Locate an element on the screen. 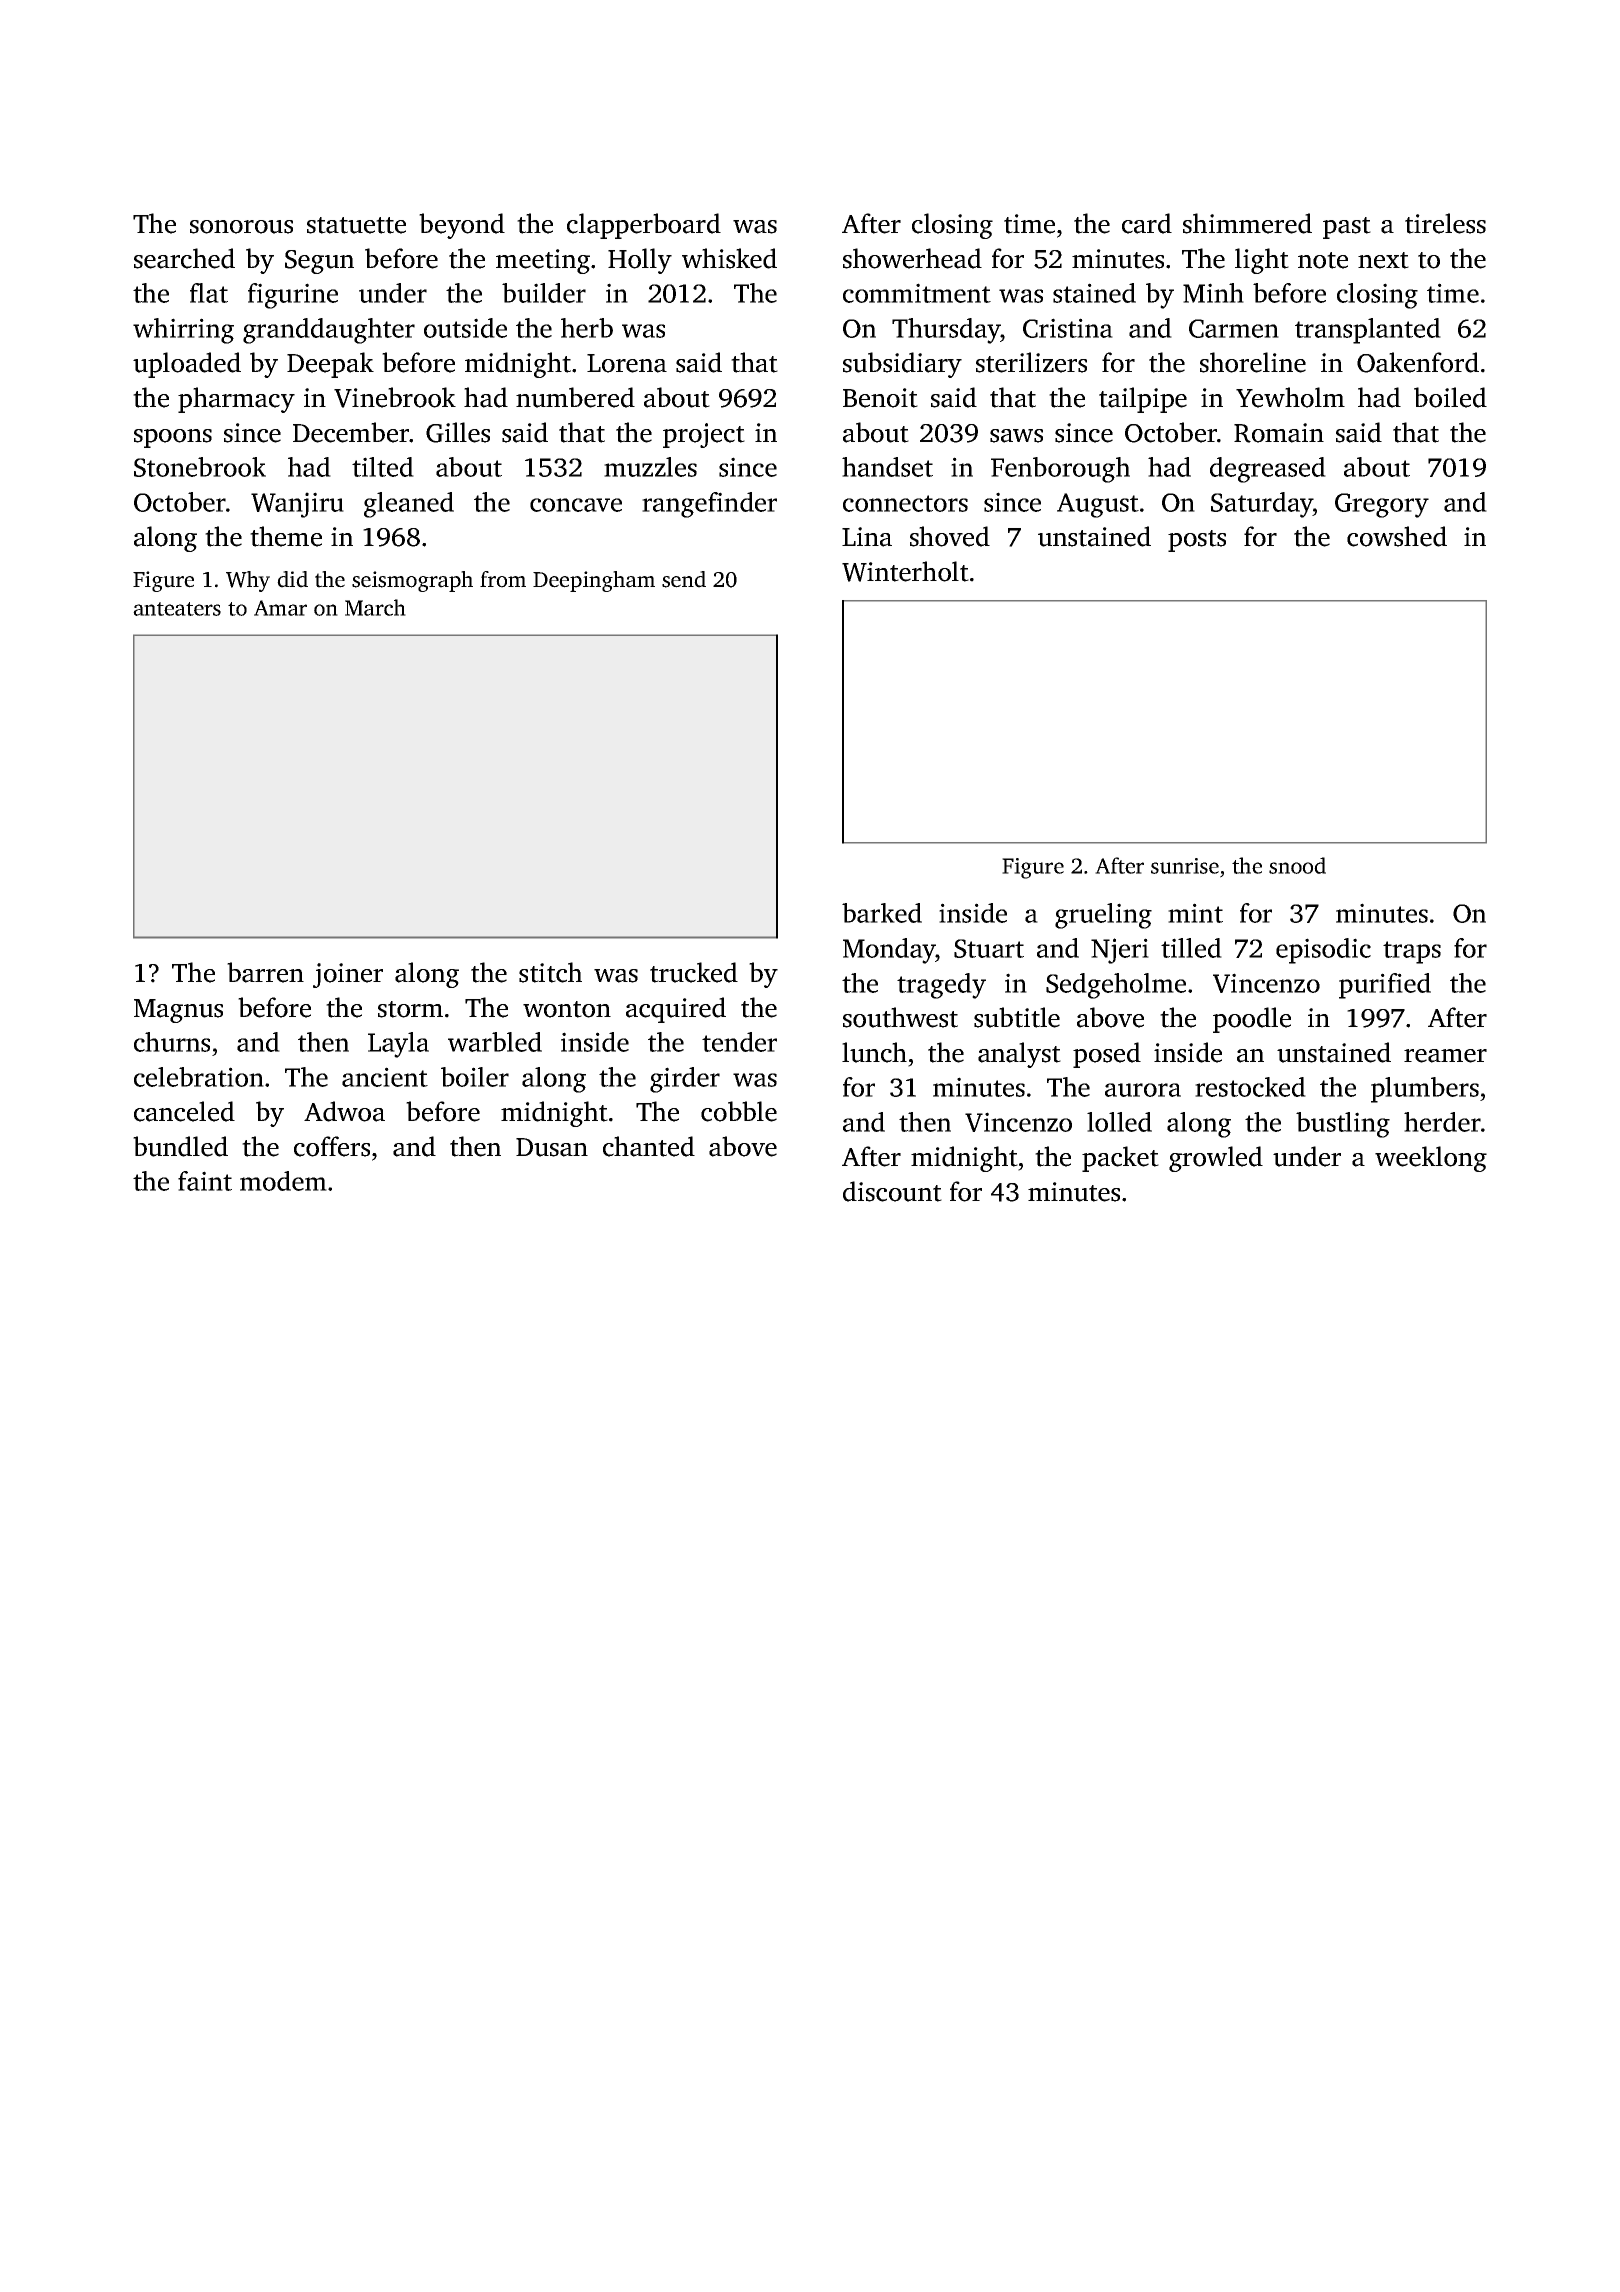 The height and width of the screenshot is (2292, 1620). faint is located at coordinates (205, 1181).
